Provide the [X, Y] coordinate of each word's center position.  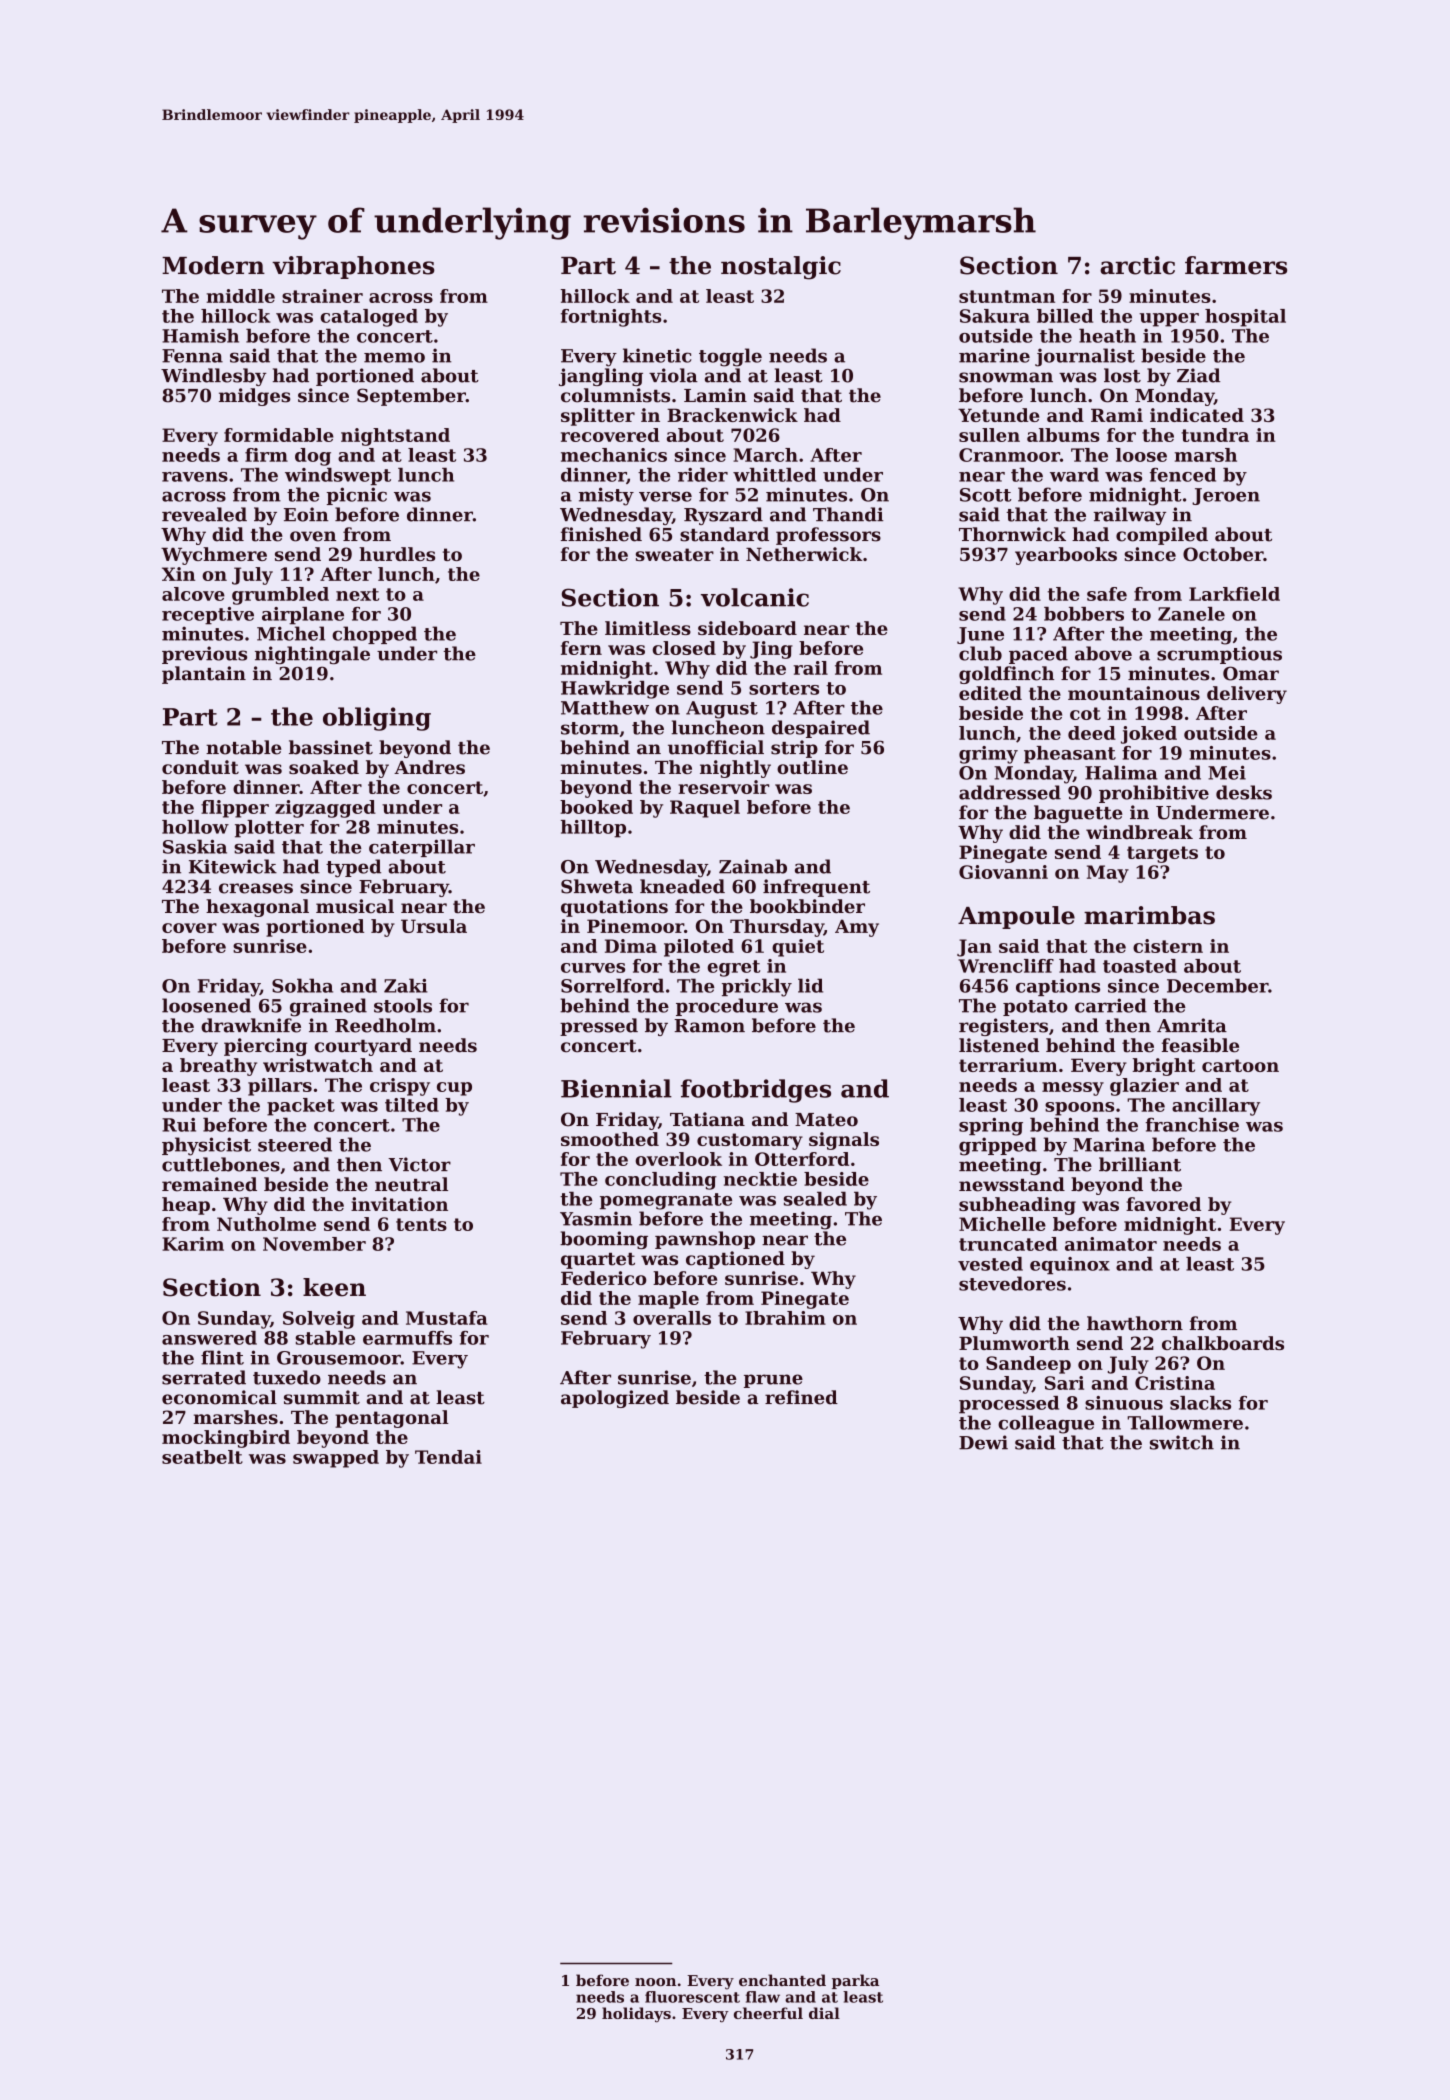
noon [655, 1982]
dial [824, 2013]
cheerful [768, 2013]
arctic [1137, 265]
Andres [429, 767]
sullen [989, 435]
